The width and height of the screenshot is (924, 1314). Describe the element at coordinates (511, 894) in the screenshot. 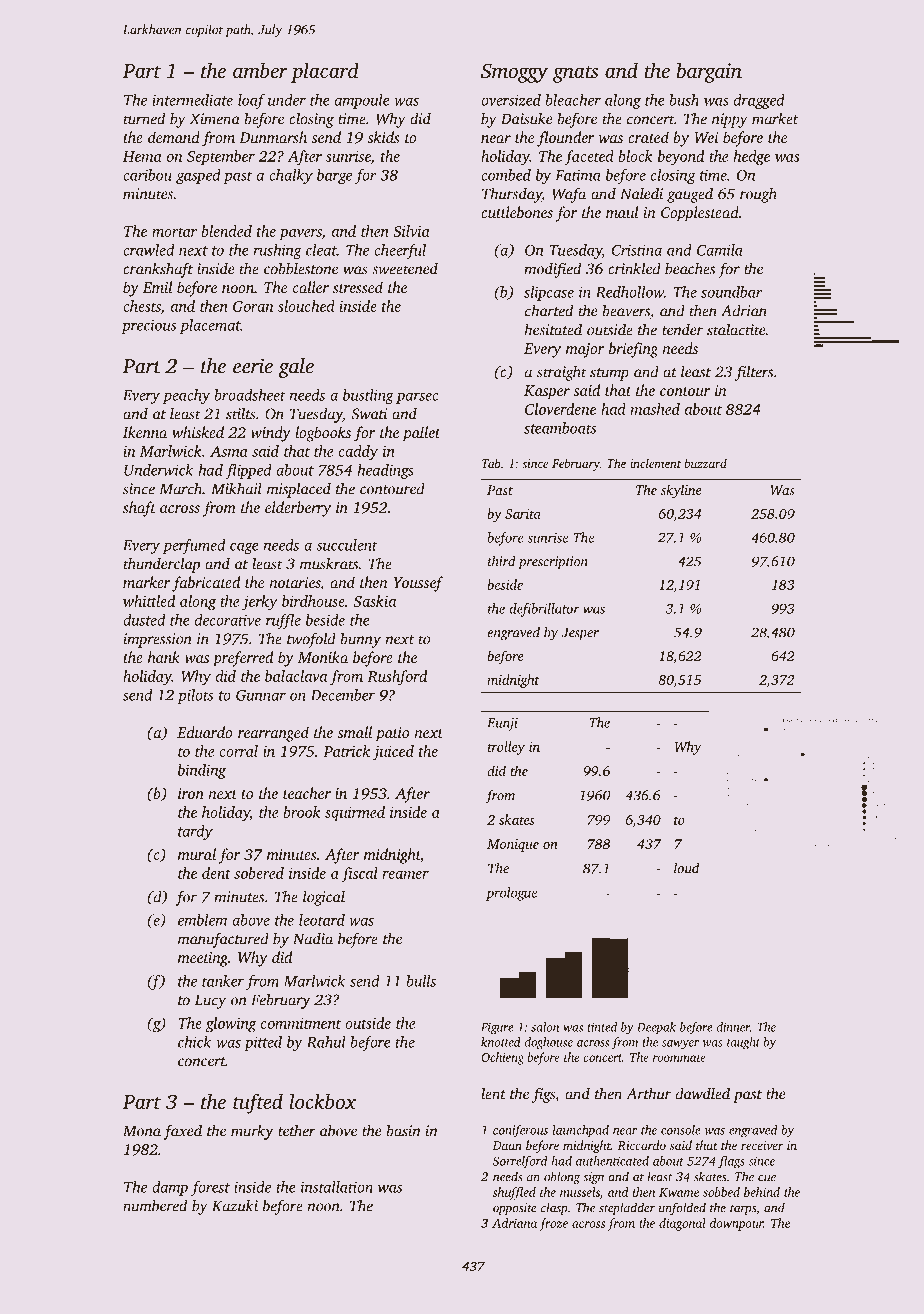

I see `prologue` at that location.
